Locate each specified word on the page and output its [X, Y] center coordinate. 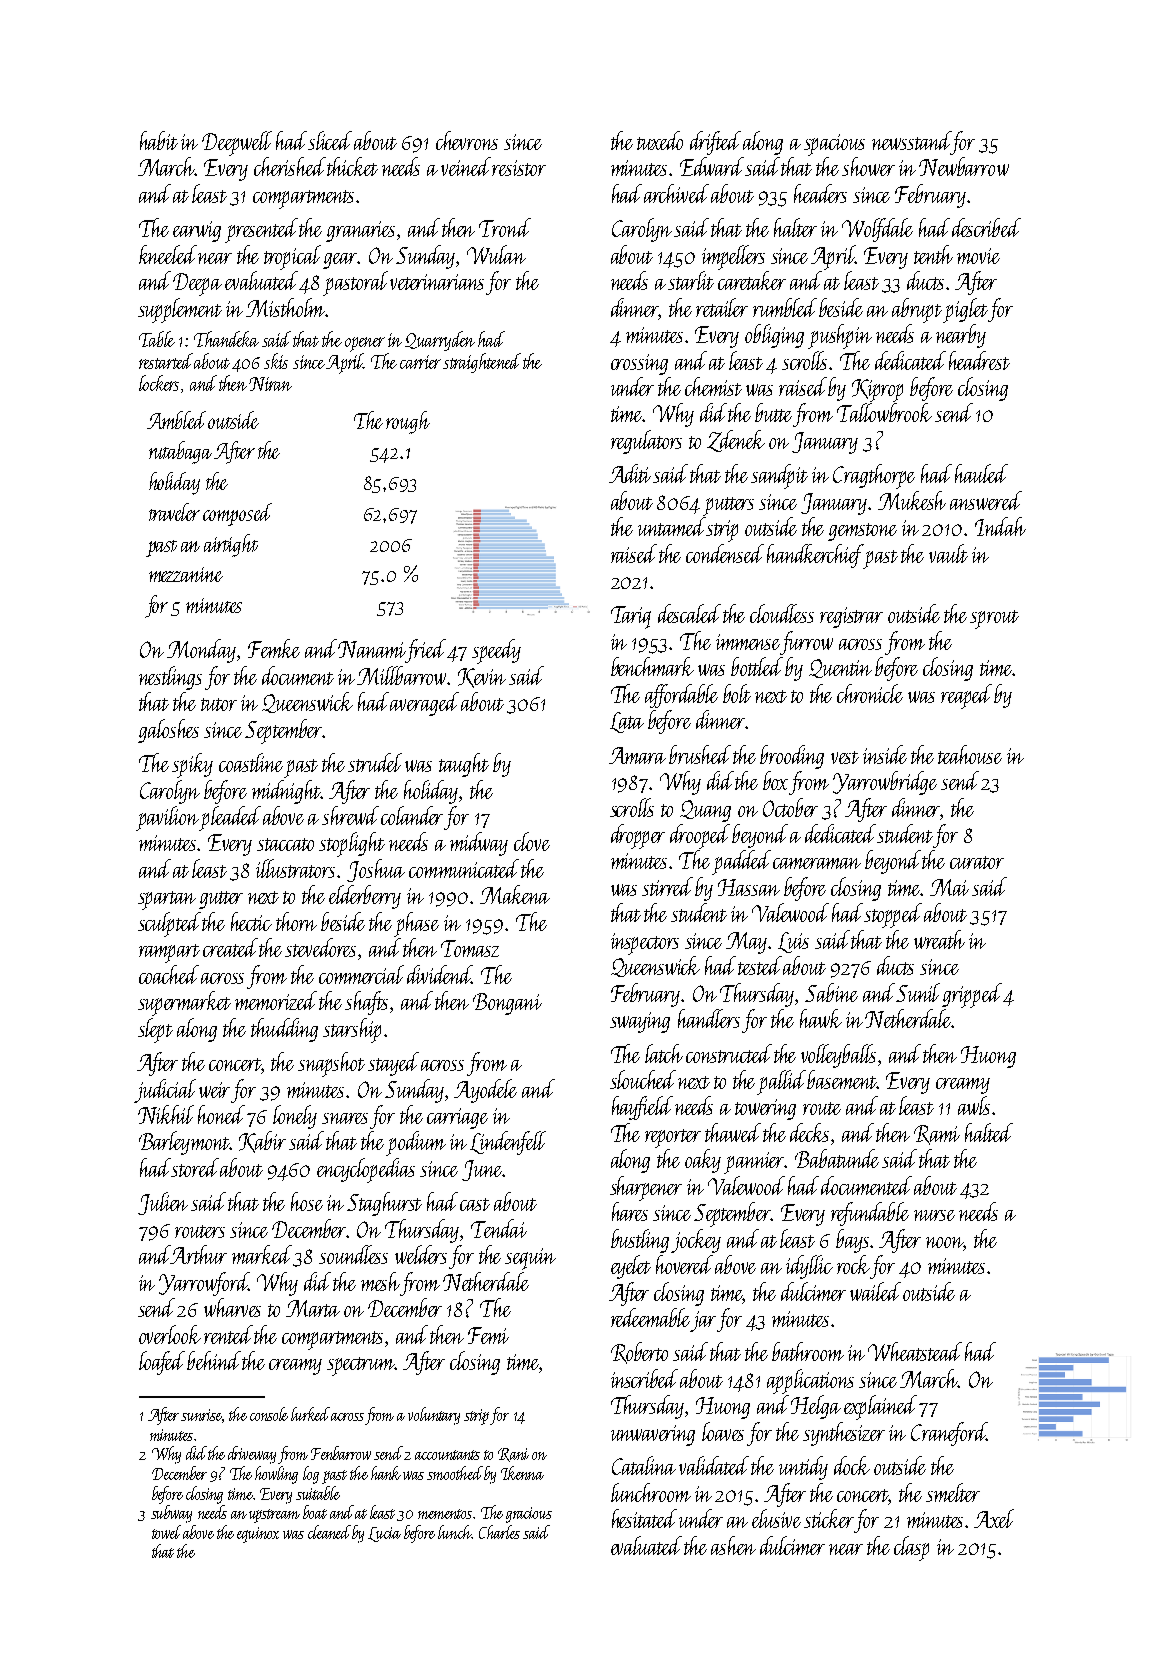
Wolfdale [877, 230]
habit [159, 140]
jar [703, 1321]
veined [466, 166]
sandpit [779, 476]
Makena [515, 894]
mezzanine [186, 574]
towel [166, 1532]
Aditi [630, 473]
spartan [167, 900]
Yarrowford [204, 1284]
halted [989, 1132]
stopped [893, 915]
